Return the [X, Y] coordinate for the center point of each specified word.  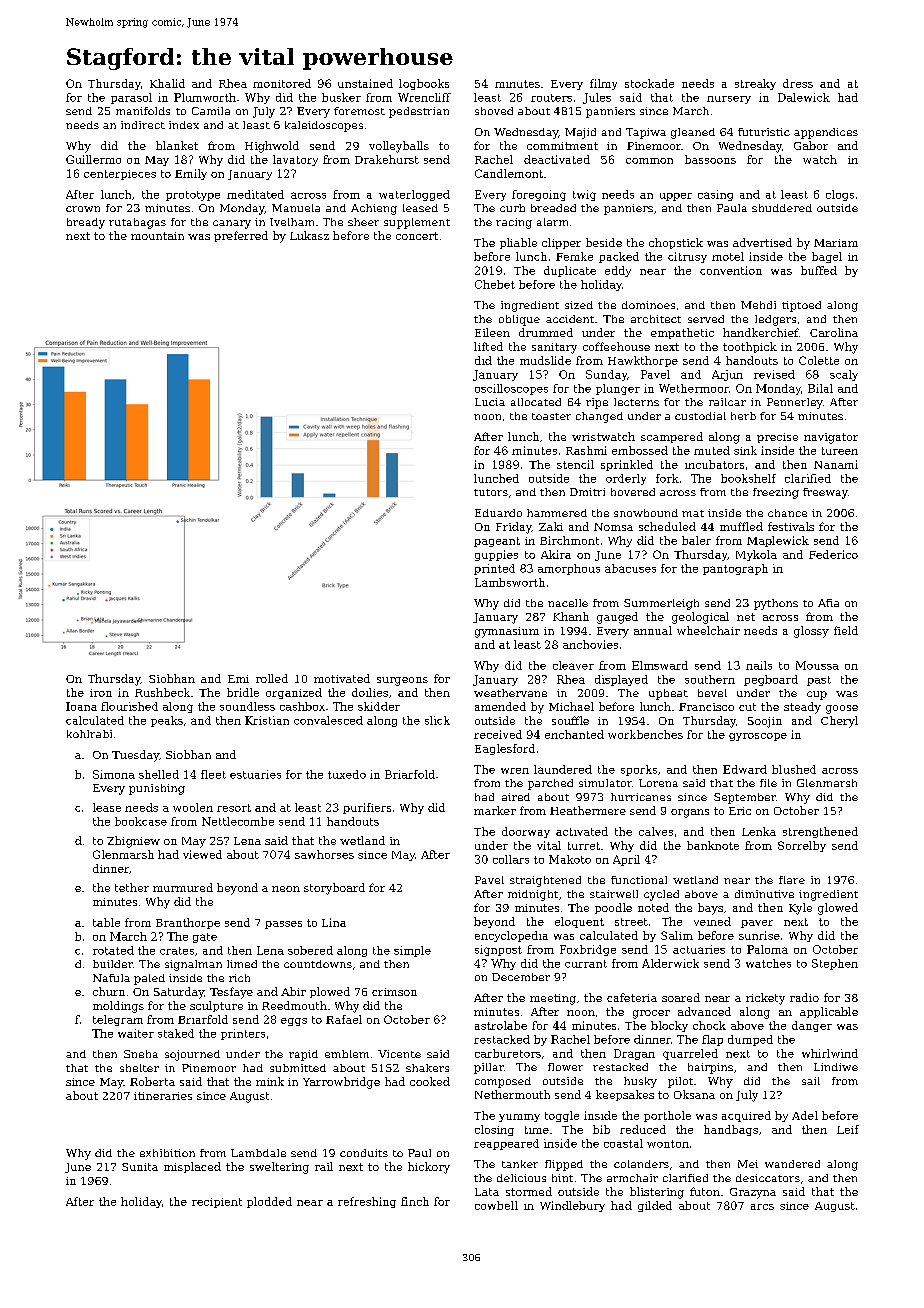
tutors [491, 492]
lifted [488, 346]
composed [503, 1082]
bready [86, 223]
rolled [272, 678]
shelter [139, 1068]
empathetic [682, 333]
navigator [831, 438]
